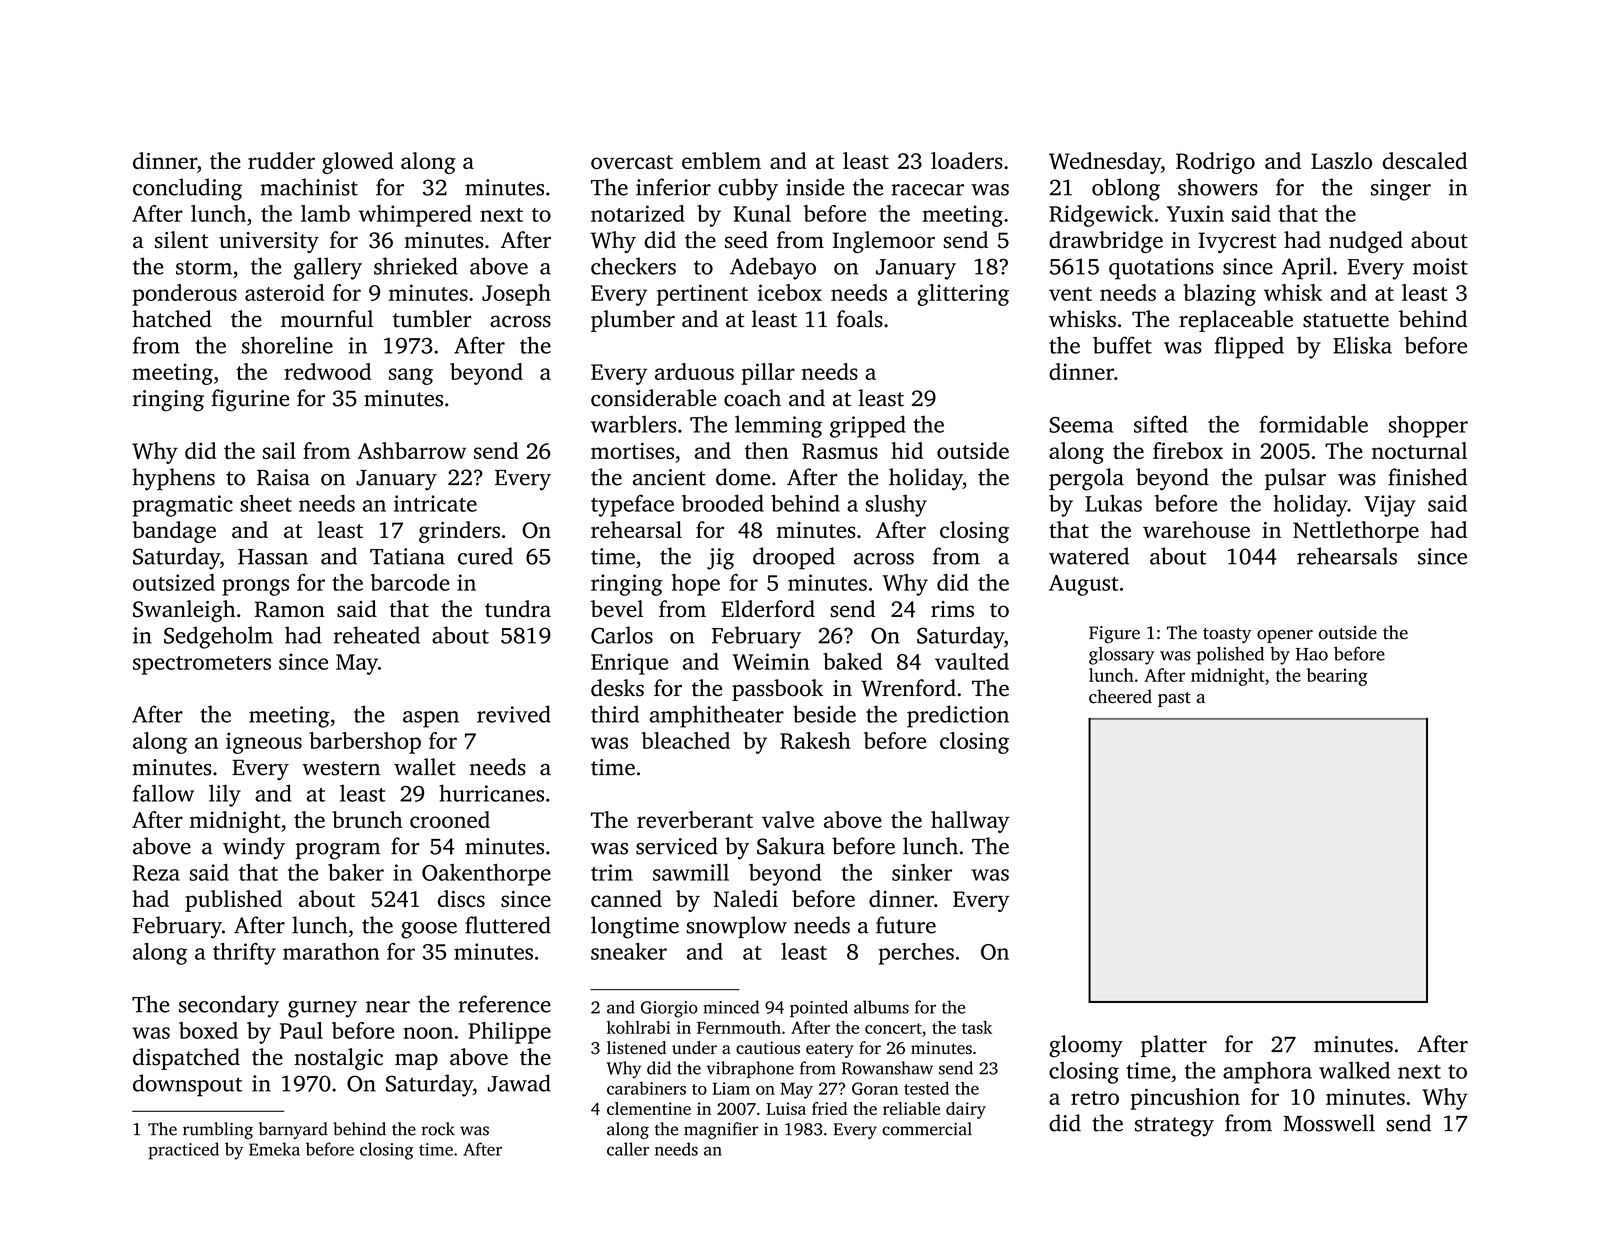  What do you see at coordinates (970, 822) in the screenshot?
I see `hallway` at bounding box center [970, 822].
